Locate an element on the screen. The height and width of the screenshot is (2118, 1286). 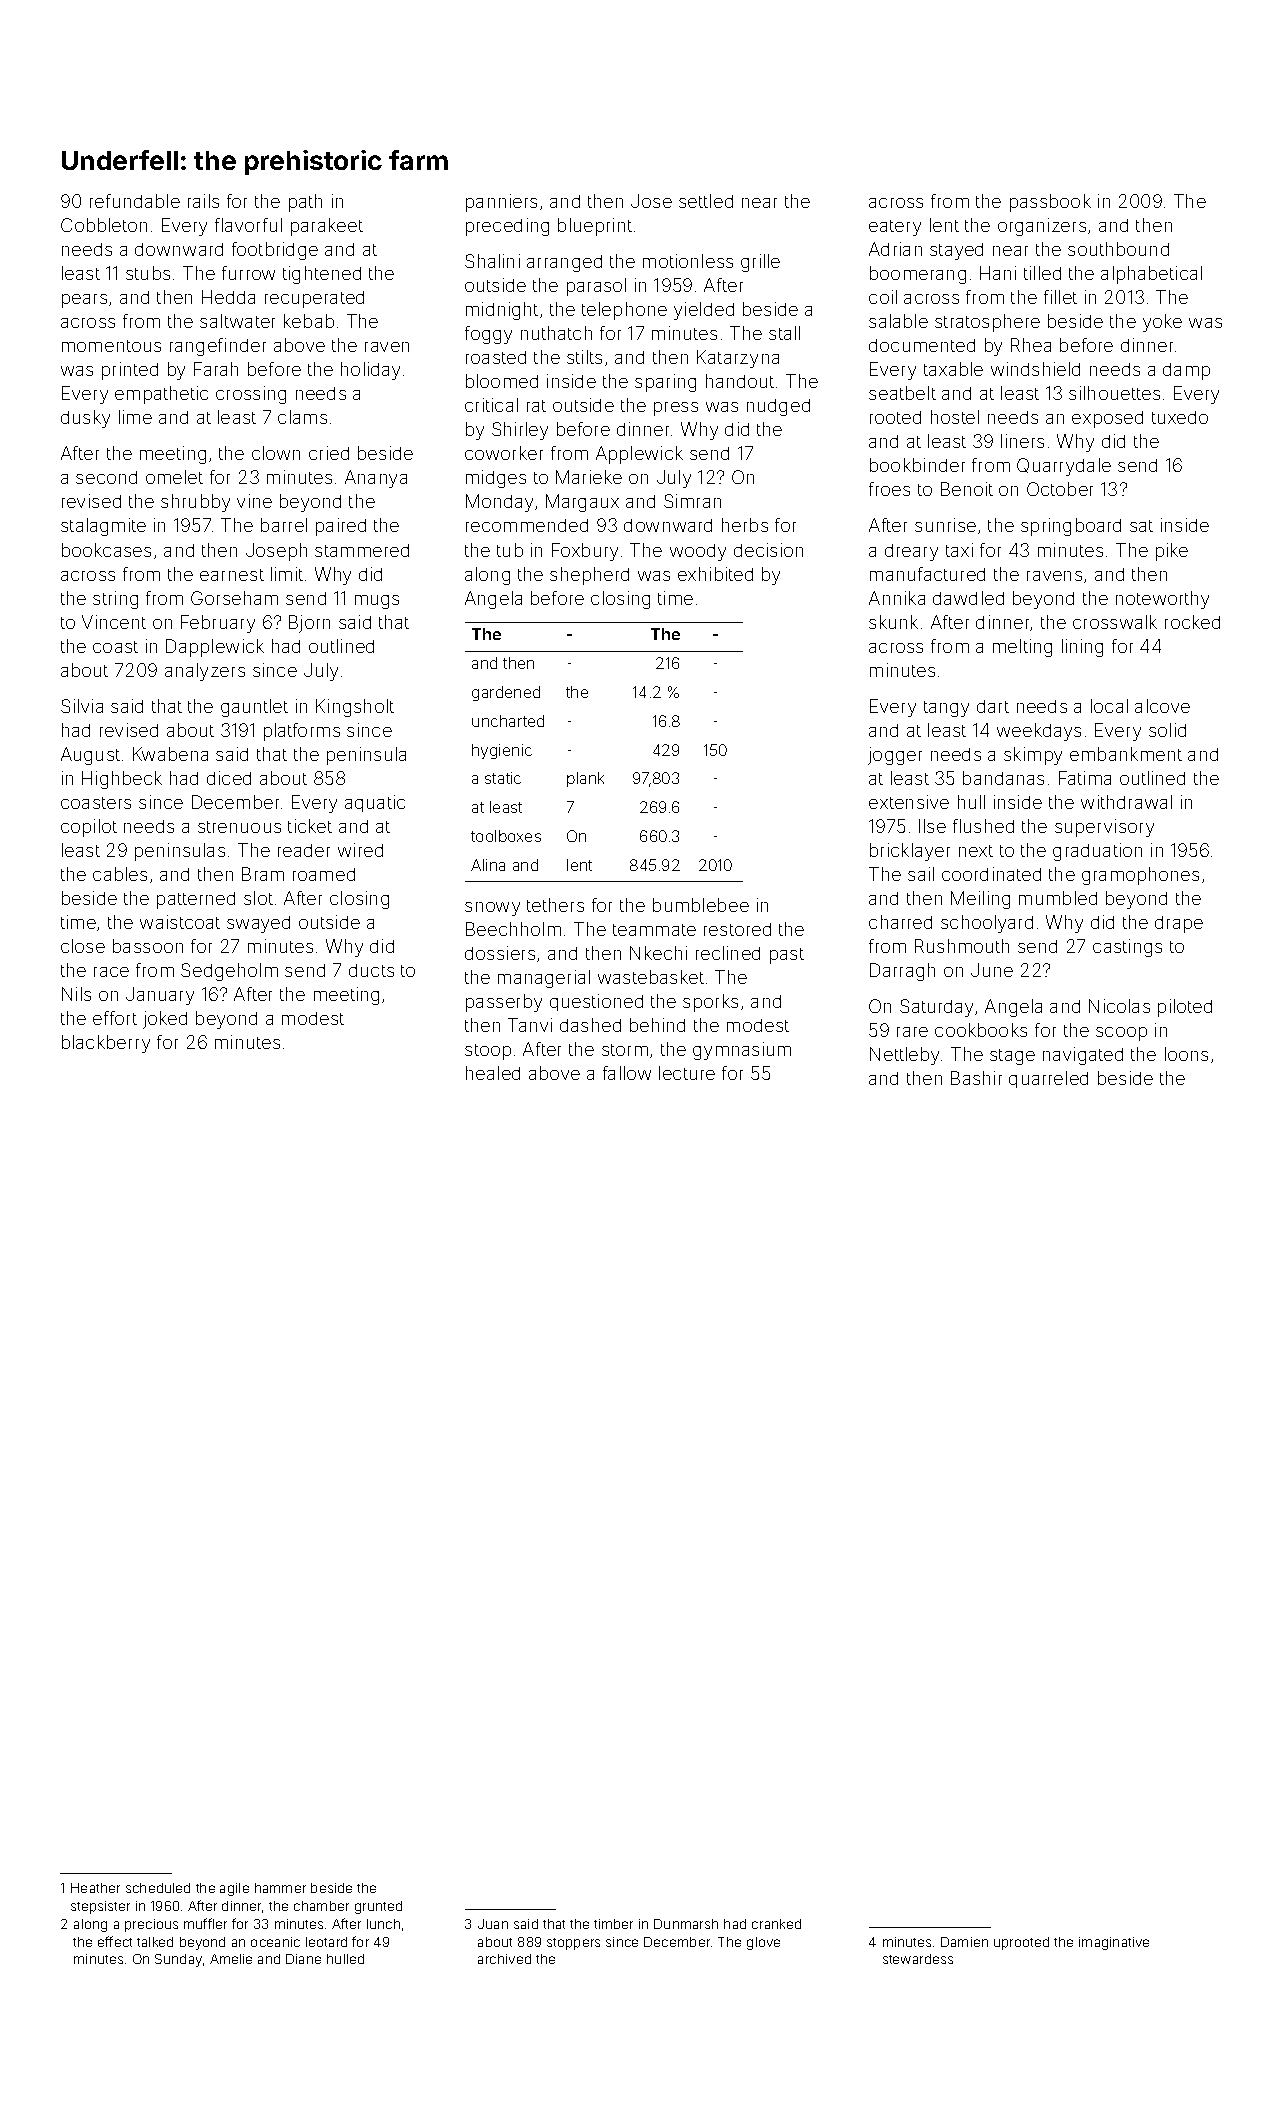
June is located at coordinates (992, 970).
